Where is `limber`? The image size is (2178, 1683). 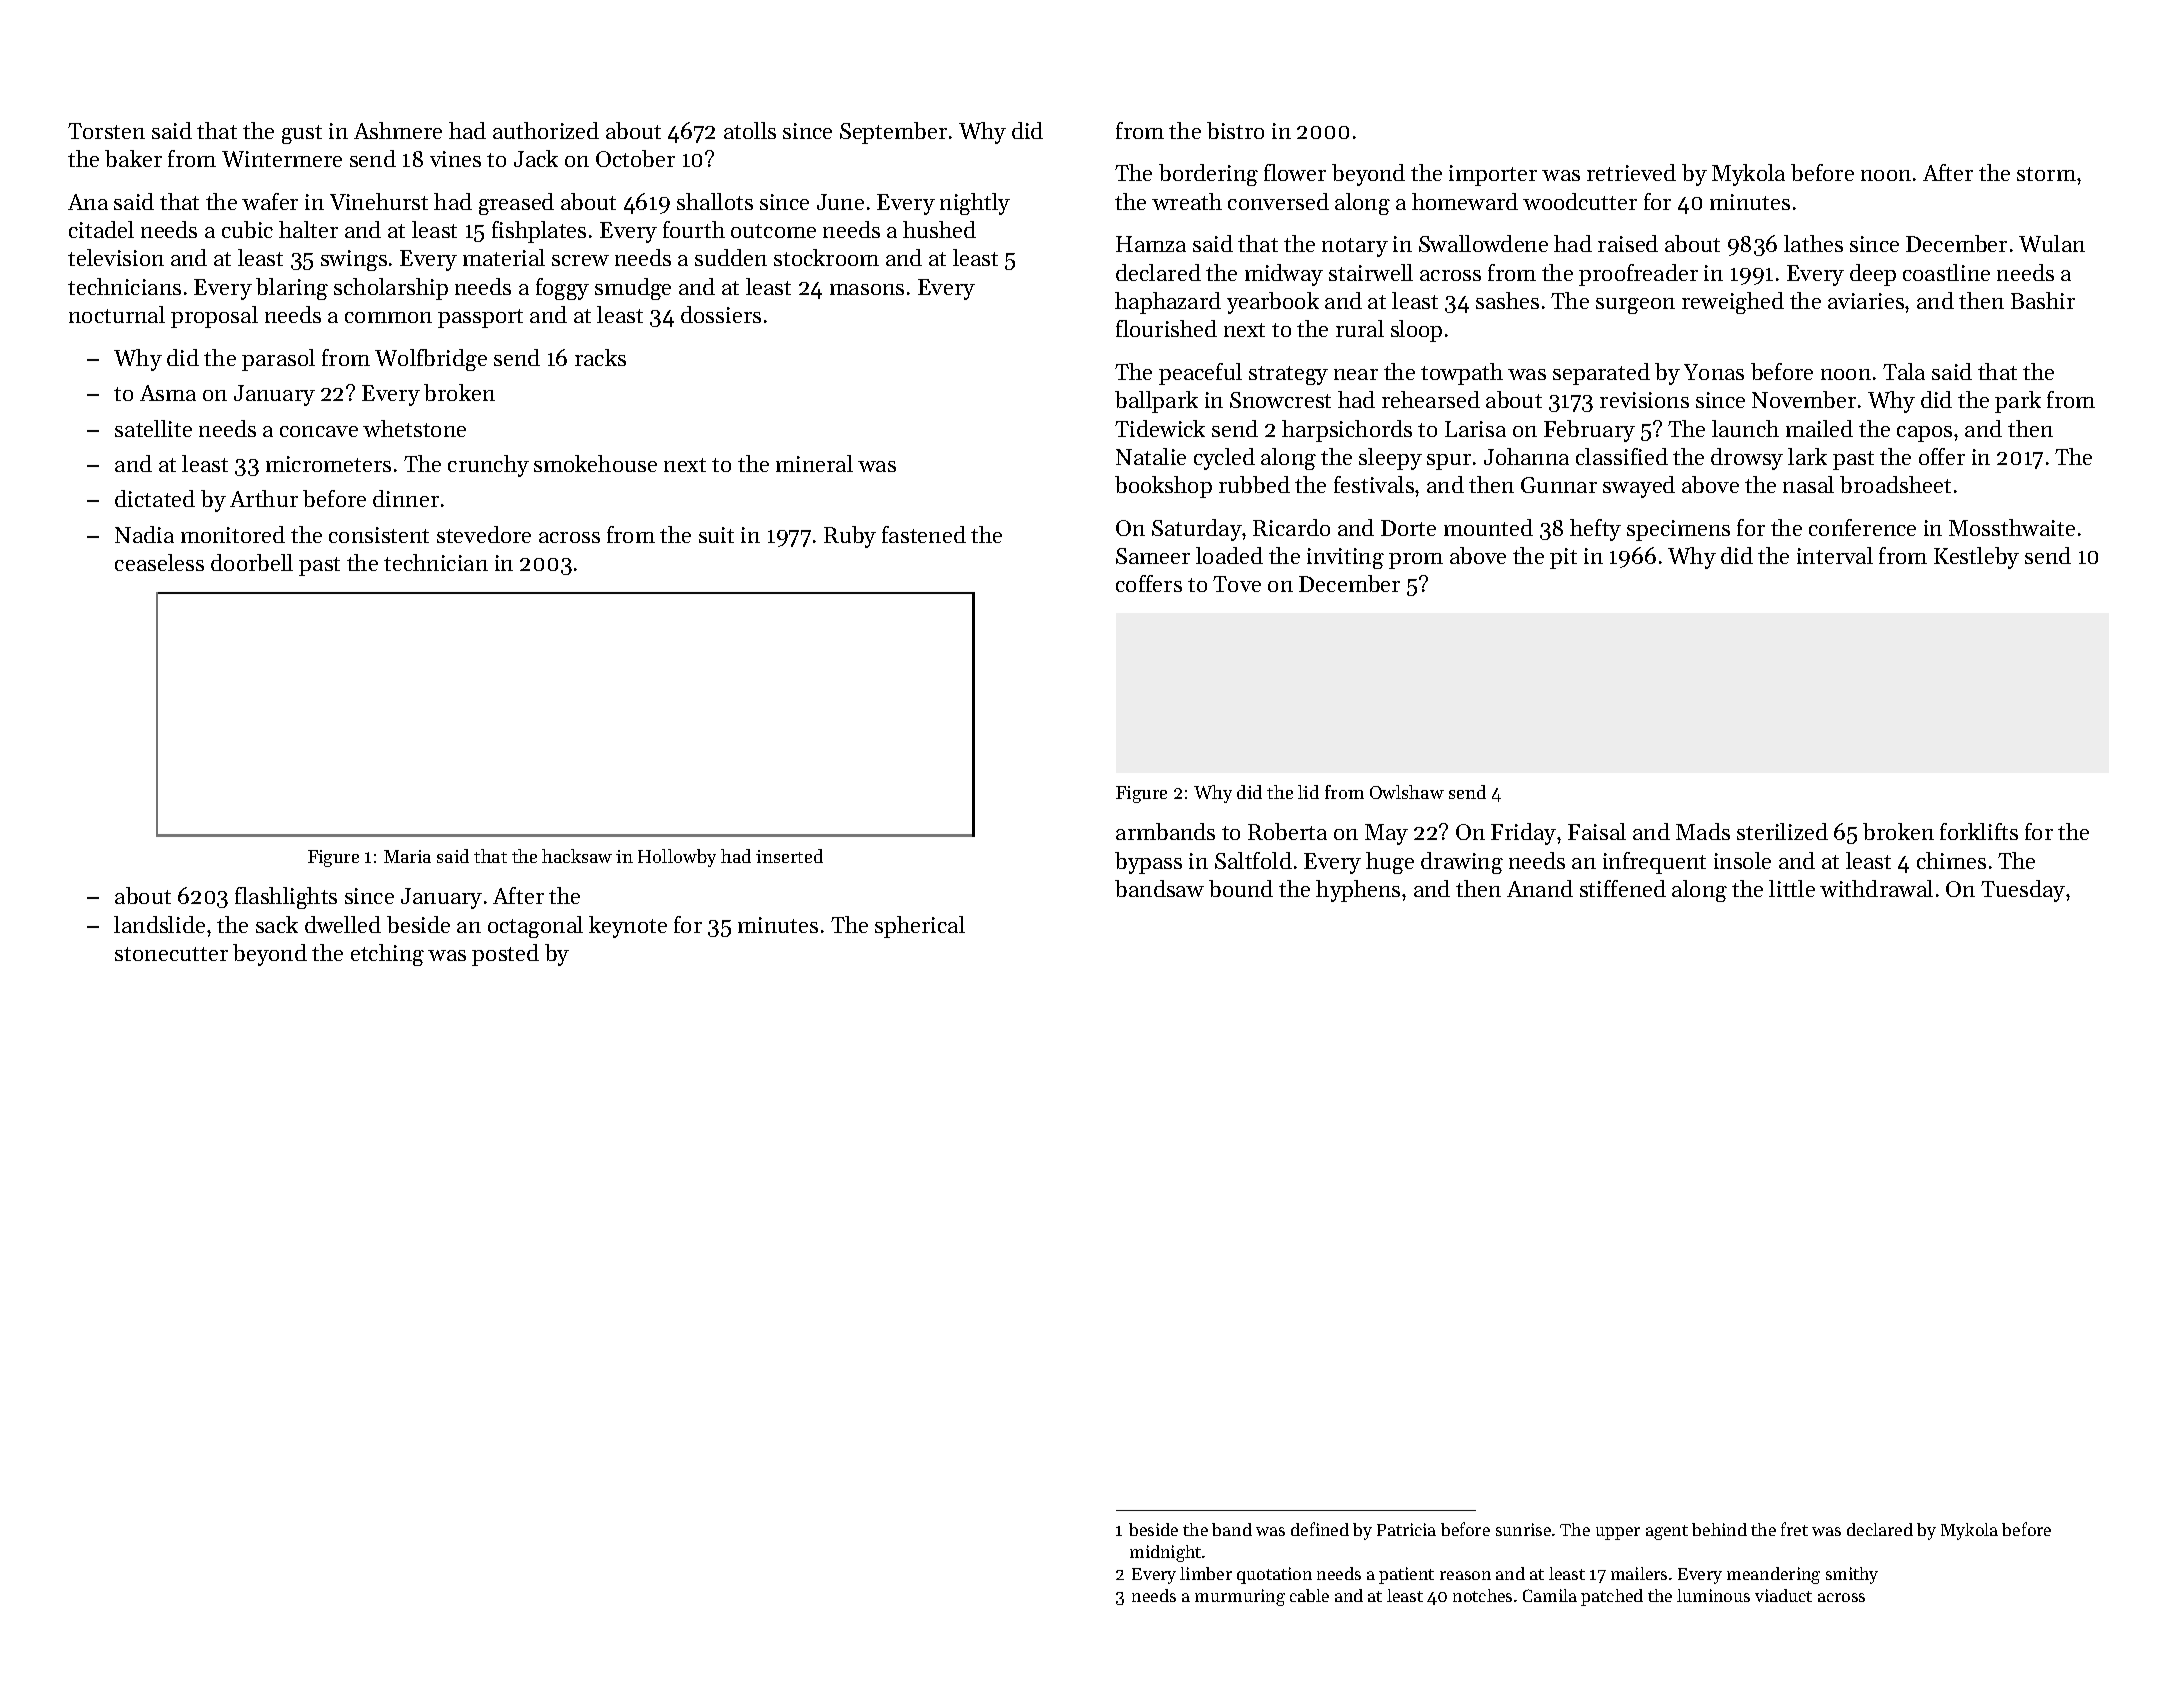 limber is located at coordinates (1206, 1573).
